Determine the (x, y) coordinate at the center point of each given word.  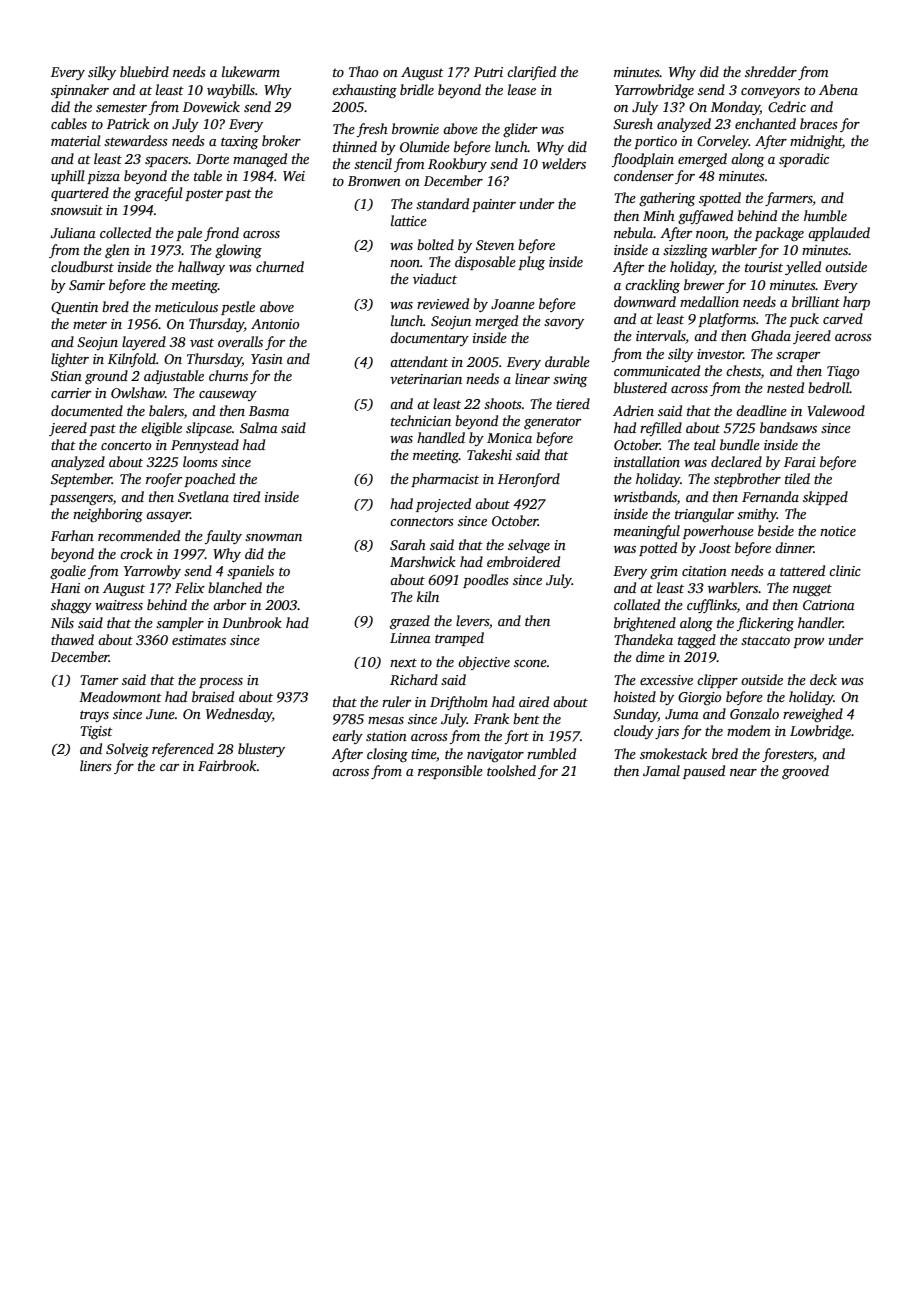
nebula (634, 232)
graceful (158, 194)
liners (96, 765)
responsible (450, 772)
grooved (805, 772)
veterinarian (426, 379)
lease (522, 89)
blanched (235, 587)
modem (749, 730)
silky (102, 73)
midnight (816, 142)
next (403, 662)
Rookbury (457, 165)
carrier (71, 393)
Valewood (836, 410)
